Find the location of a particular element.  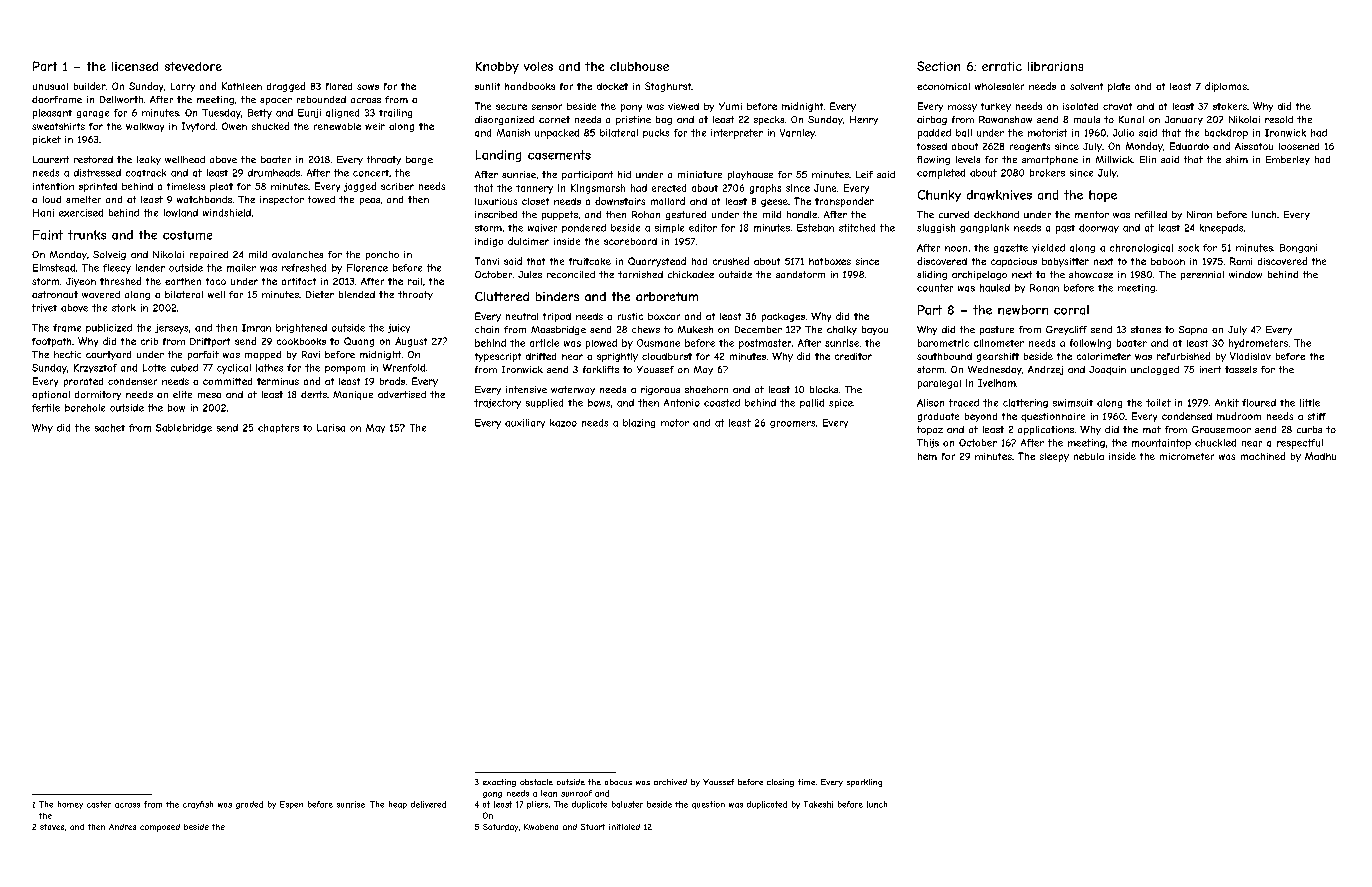

typescript is located at coordinates (498, 357).
